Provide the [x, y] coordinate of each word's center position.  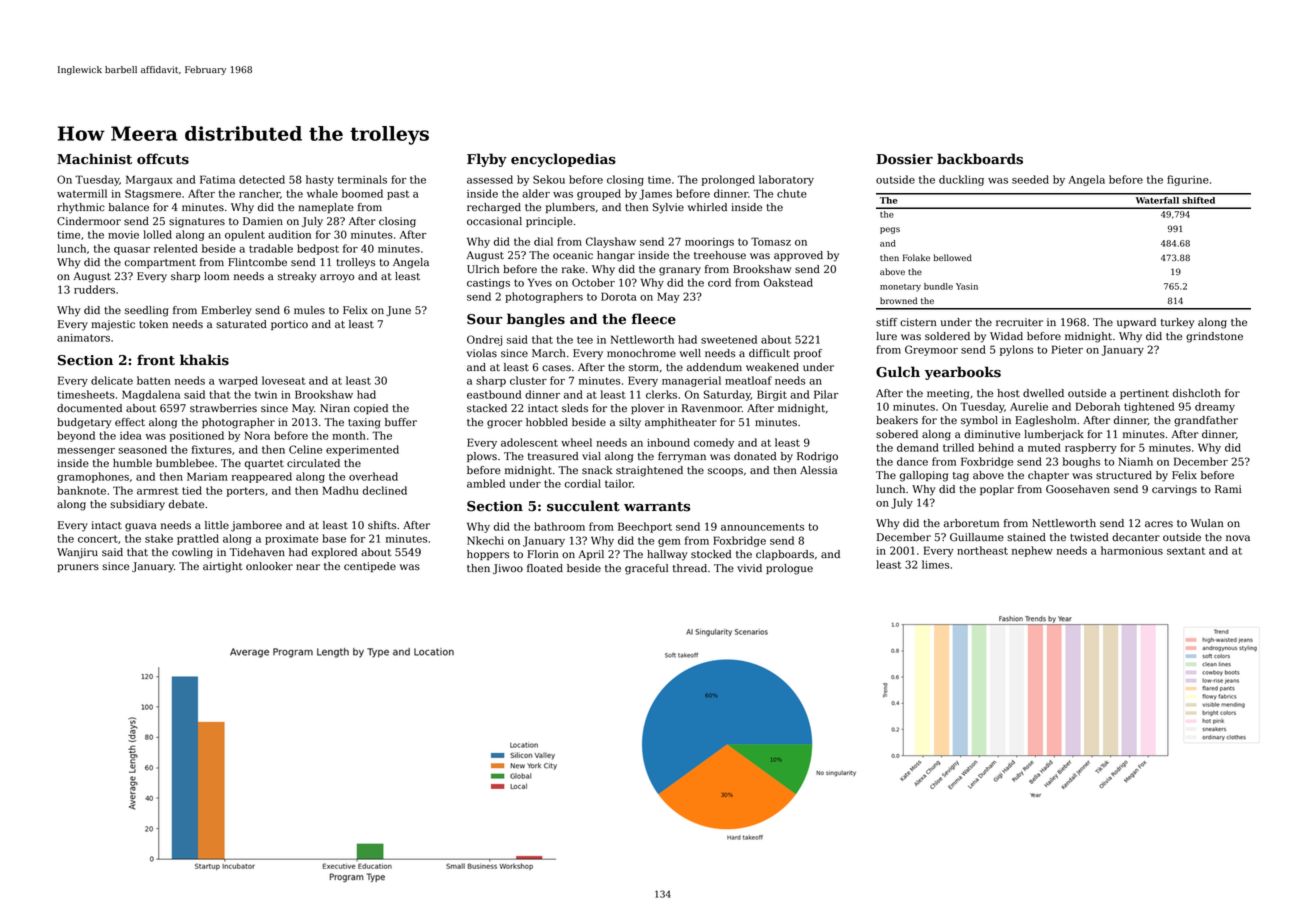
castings [488, 284]
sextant [1186, 551]
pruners [78, 568]
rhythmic [81, 208]
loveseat [284, 380]
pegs [890, 230]
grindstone [1214, 337]
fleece [654, 319]
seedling [147, 311]
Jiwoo [508, 569]
